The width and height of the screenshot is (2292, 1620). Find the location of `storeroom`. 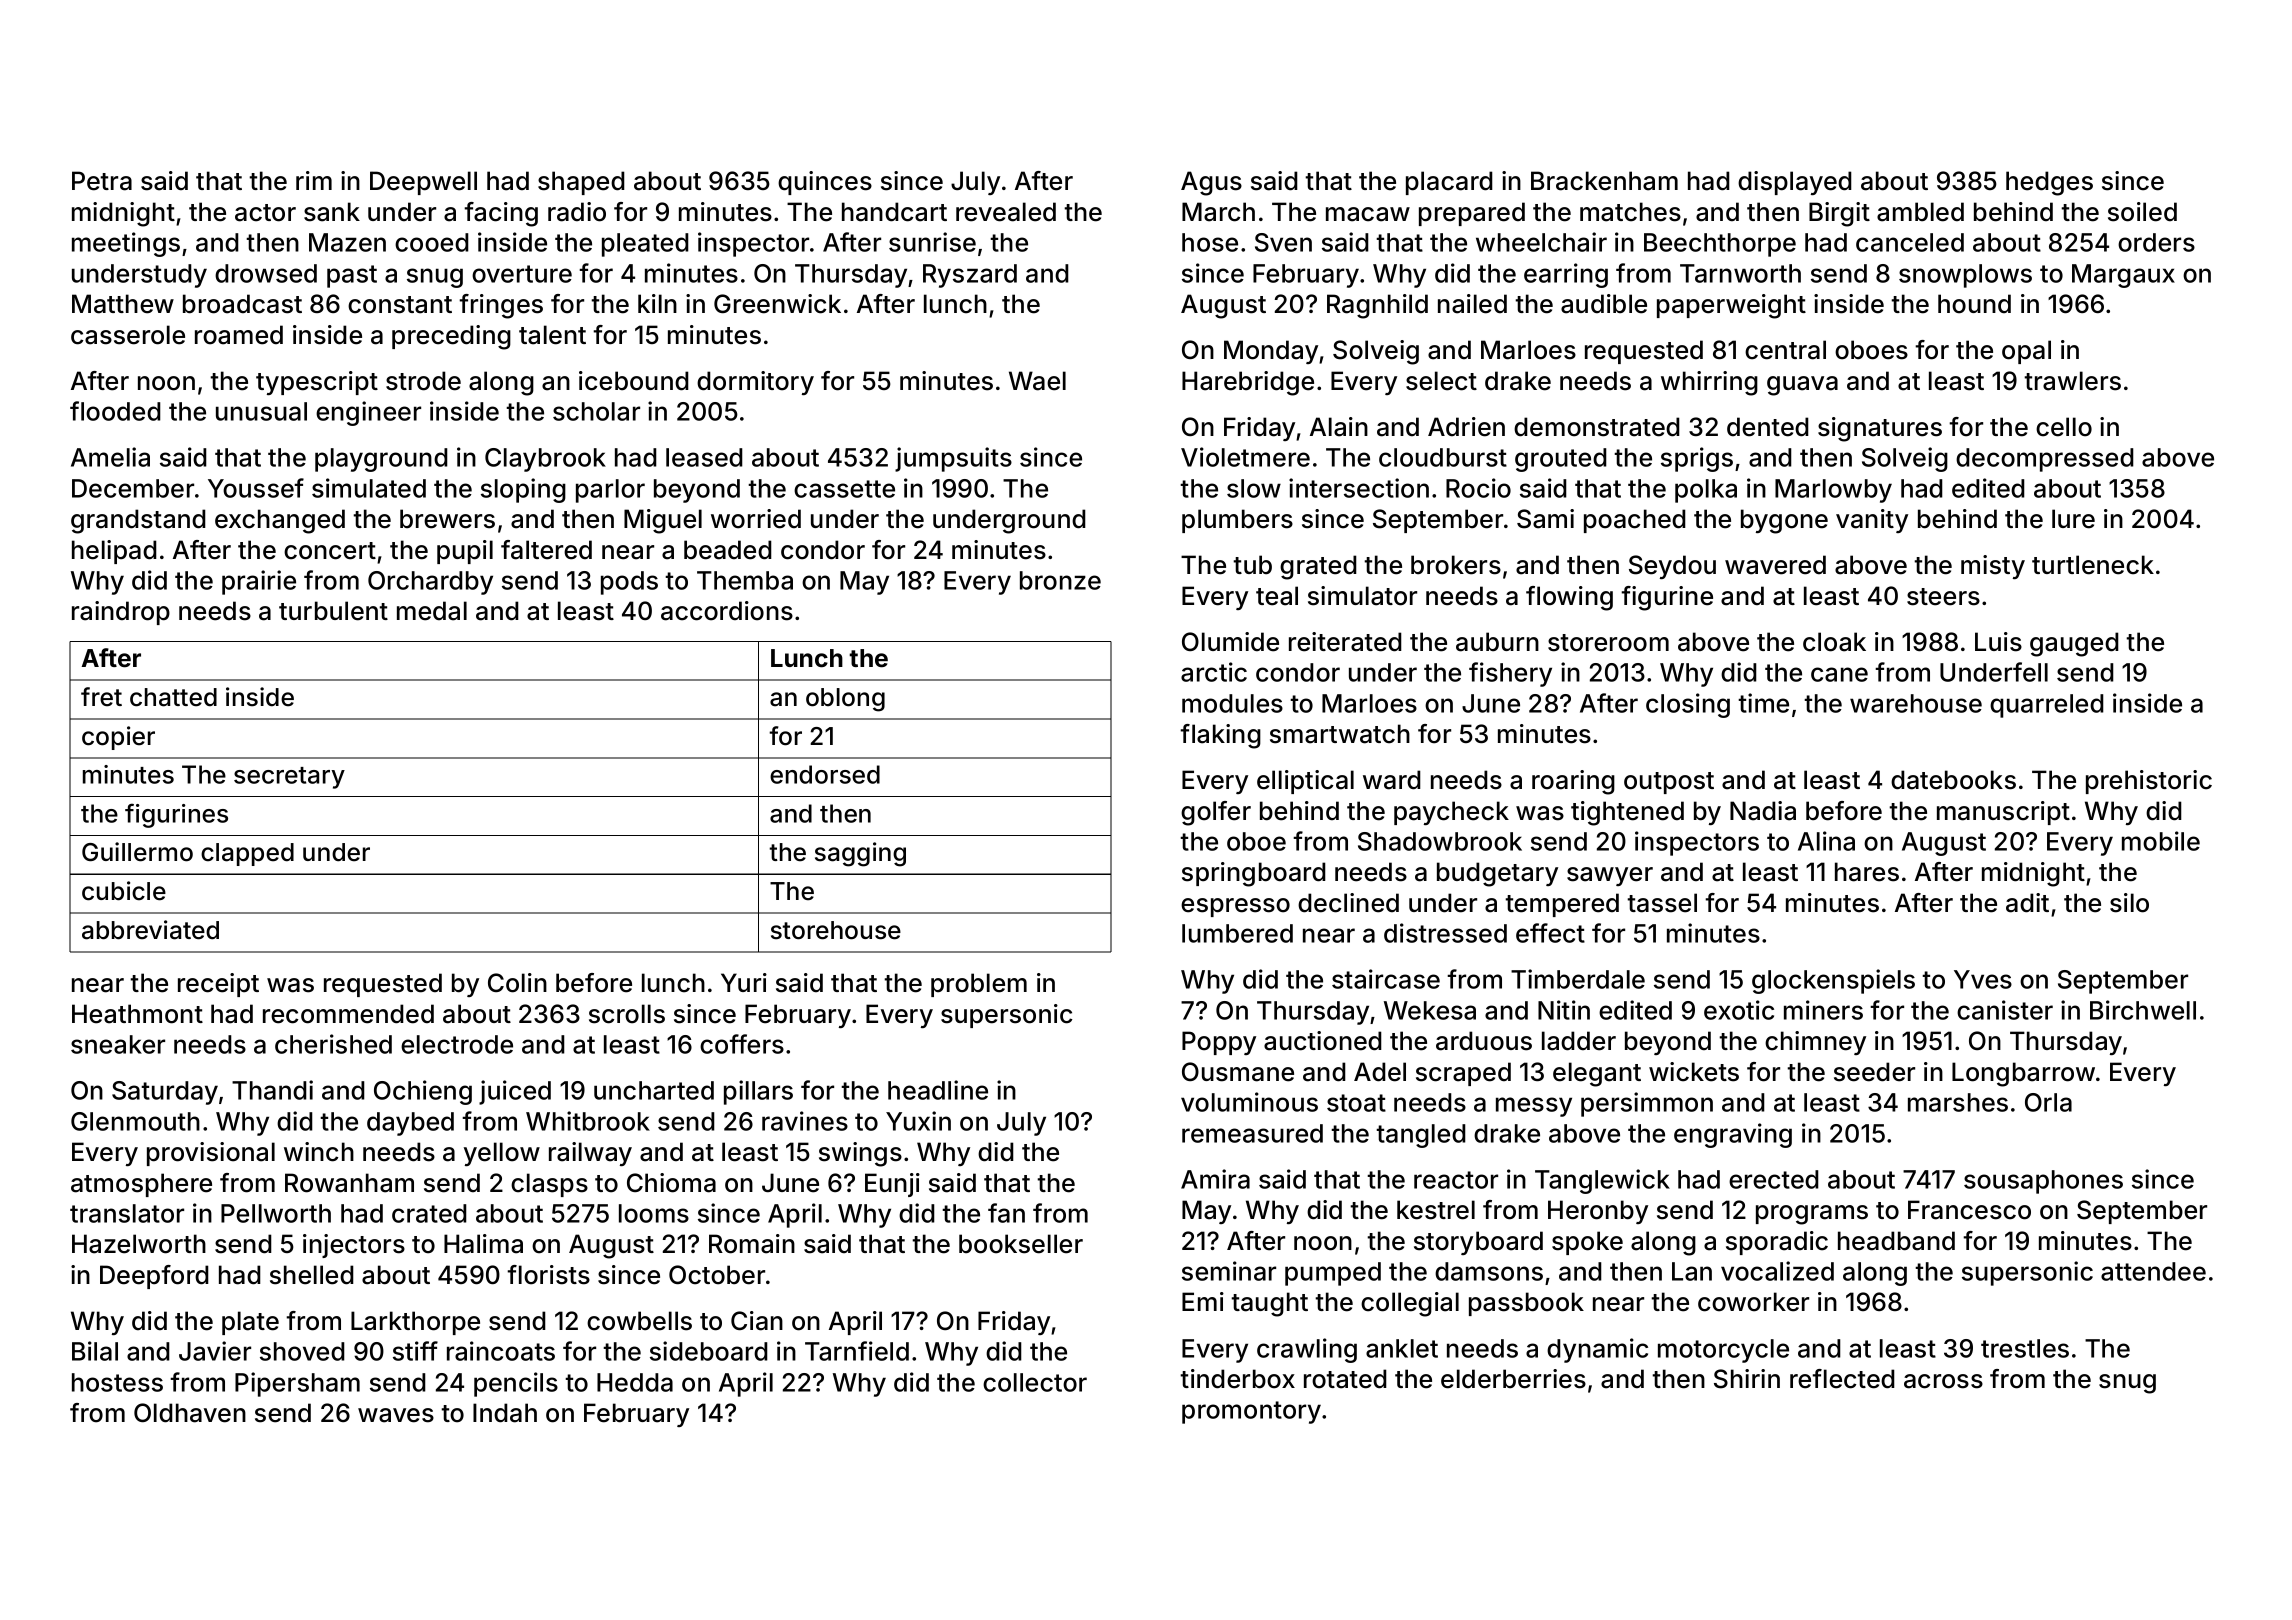

storeroom is located at coordinates (1608, 643).
